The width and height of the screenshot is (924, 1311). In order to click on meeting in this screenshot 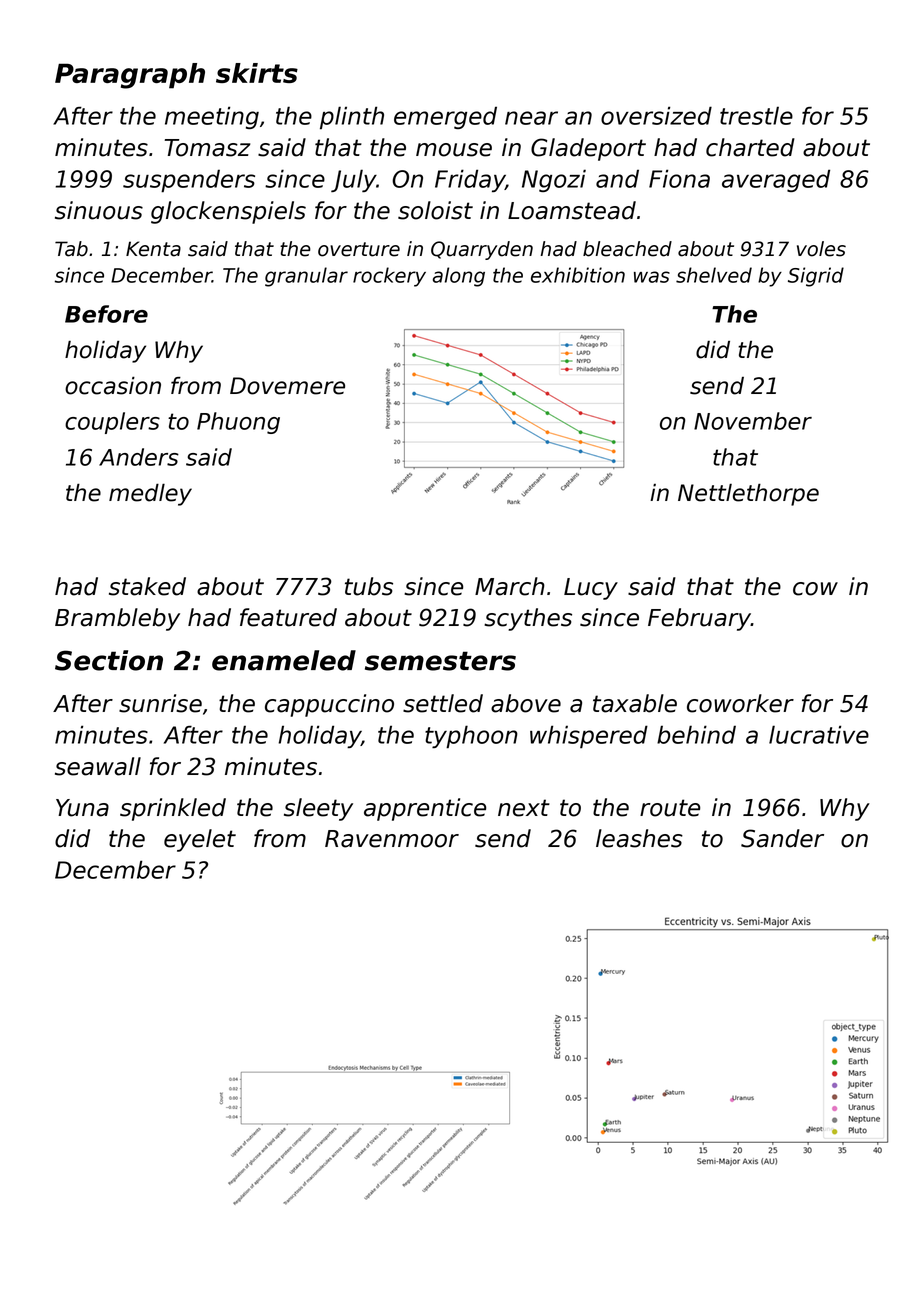, I will do `click(212, 117)`.
